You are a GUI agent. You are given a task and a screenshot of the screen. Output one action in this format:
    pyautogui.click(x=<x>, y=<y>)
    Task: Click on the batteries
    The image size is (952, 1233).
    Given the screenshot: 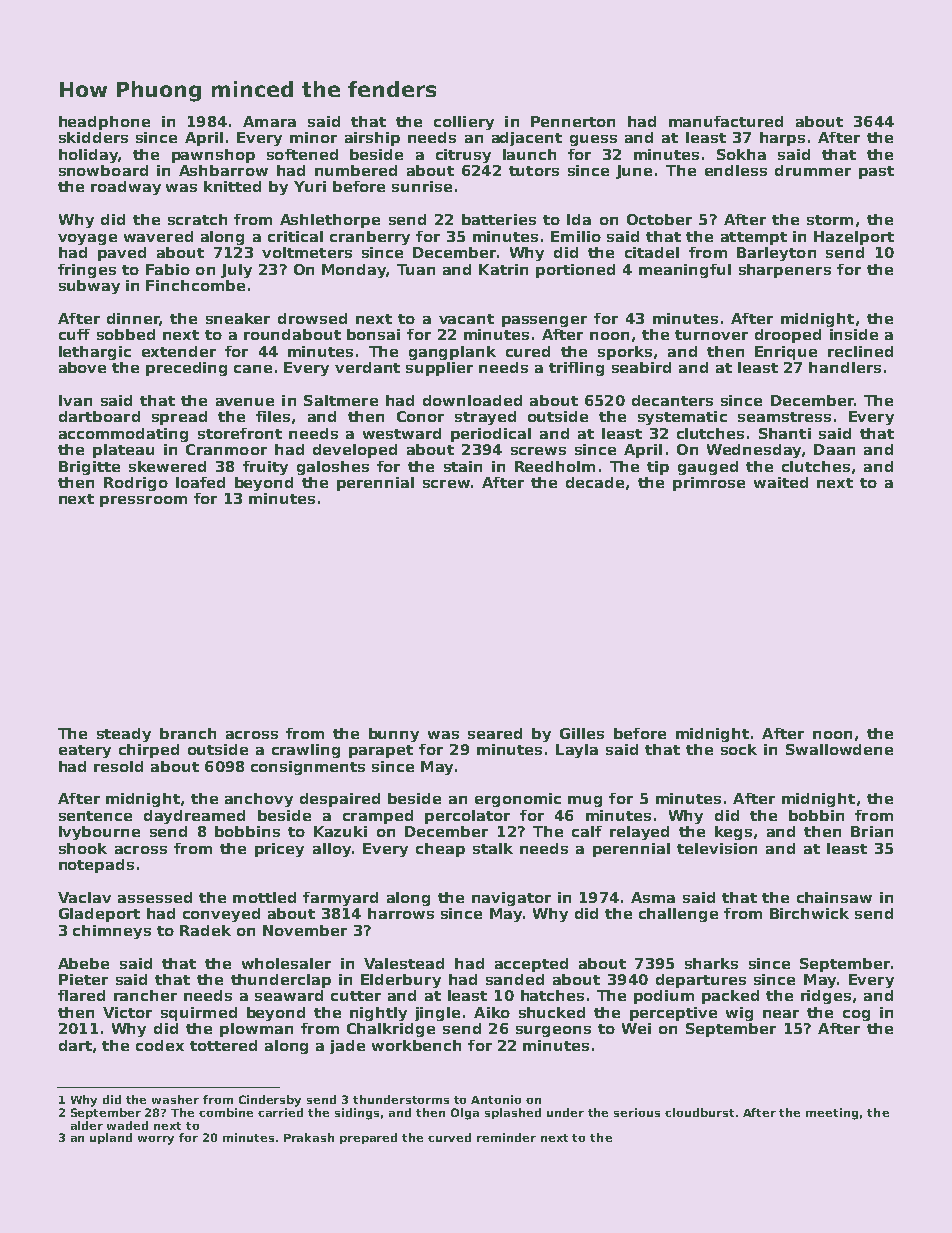 What is the action you would take?
    pyautogui.click(x=499, y=219)
